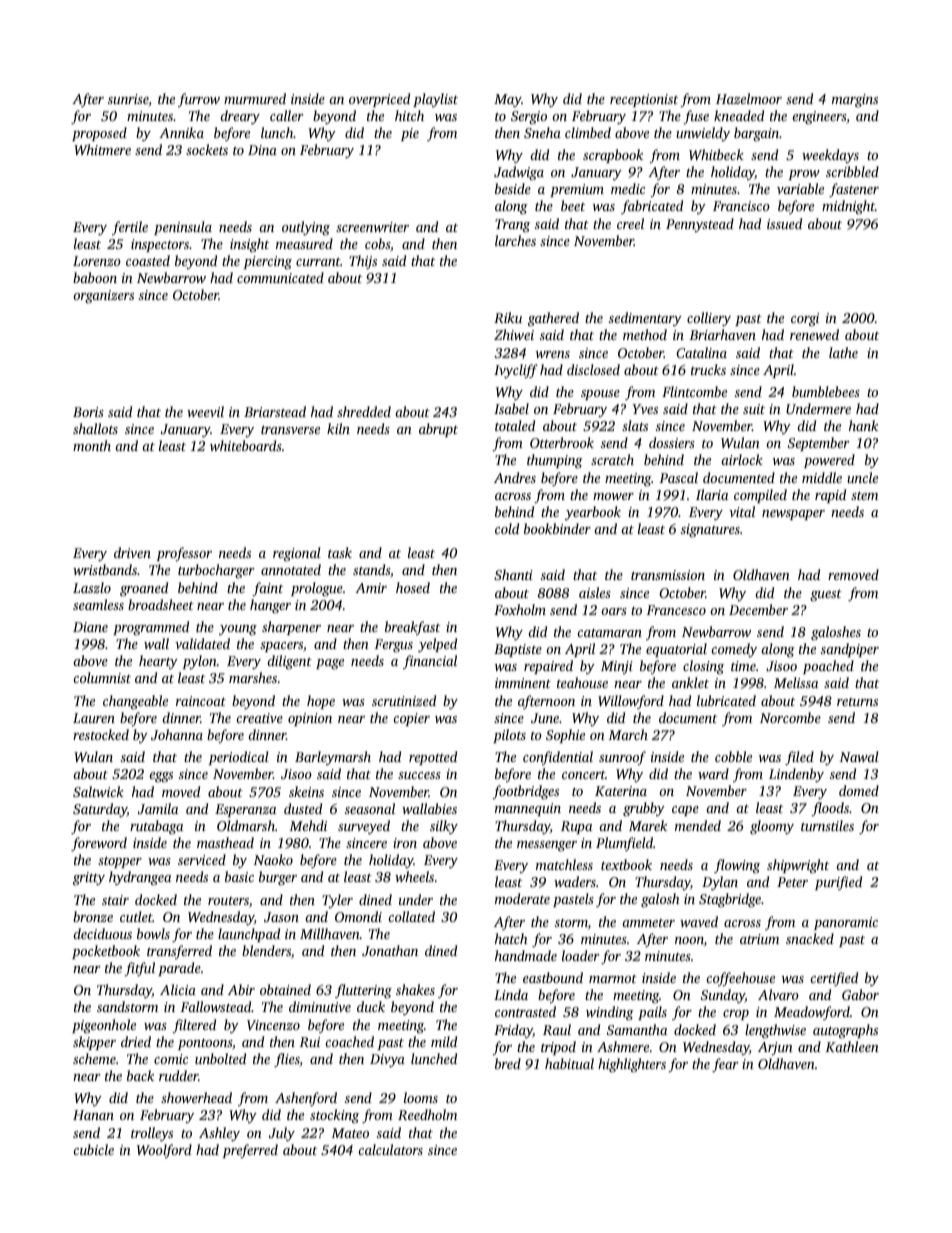 This image has height=1233, width=952. Describe the element at coordinates (427, 1114) in the image. I see `Reedholm` at that location.
